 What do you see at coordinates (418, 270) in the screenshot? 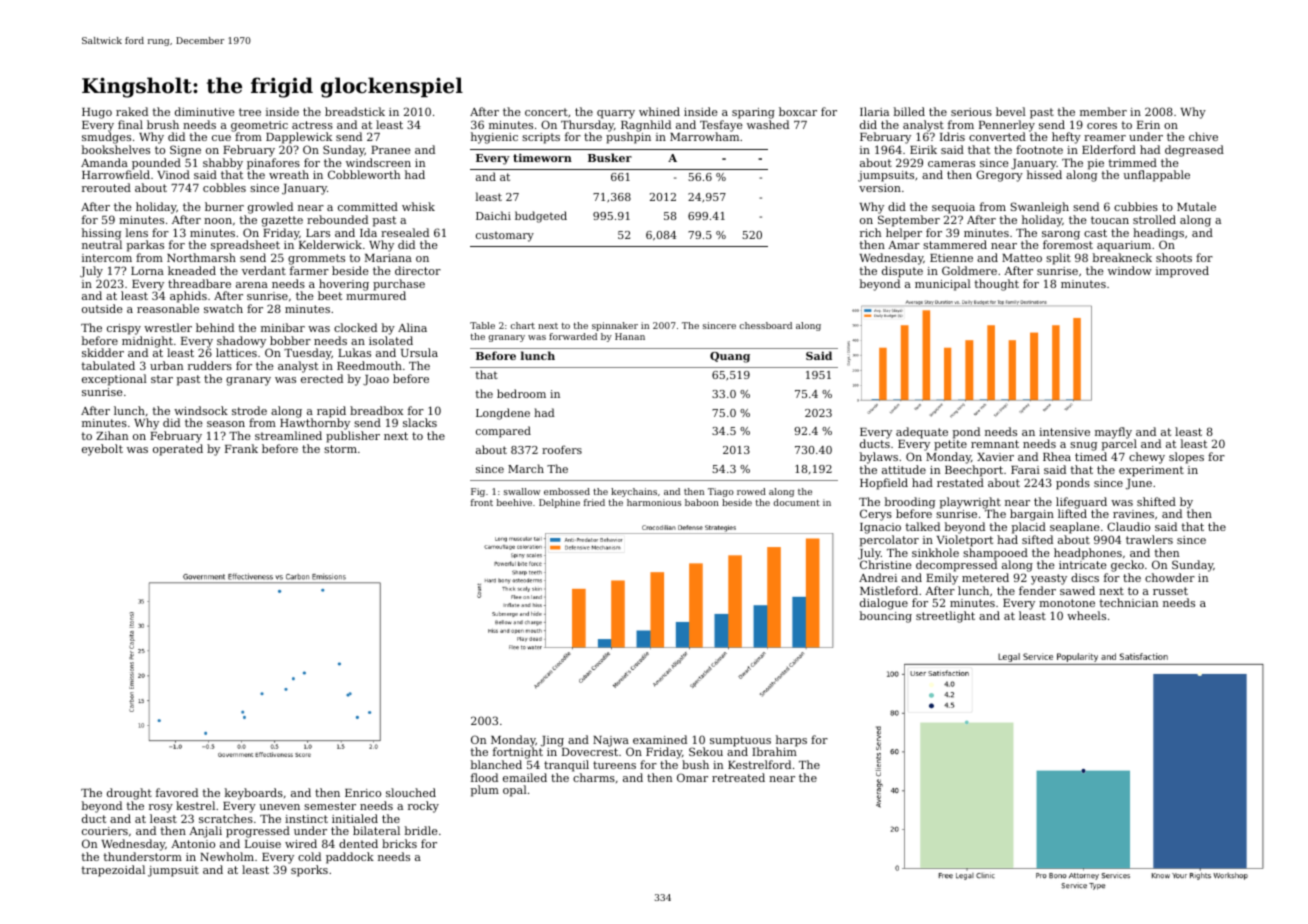
I see `director` at bounding box center [418, 270].
